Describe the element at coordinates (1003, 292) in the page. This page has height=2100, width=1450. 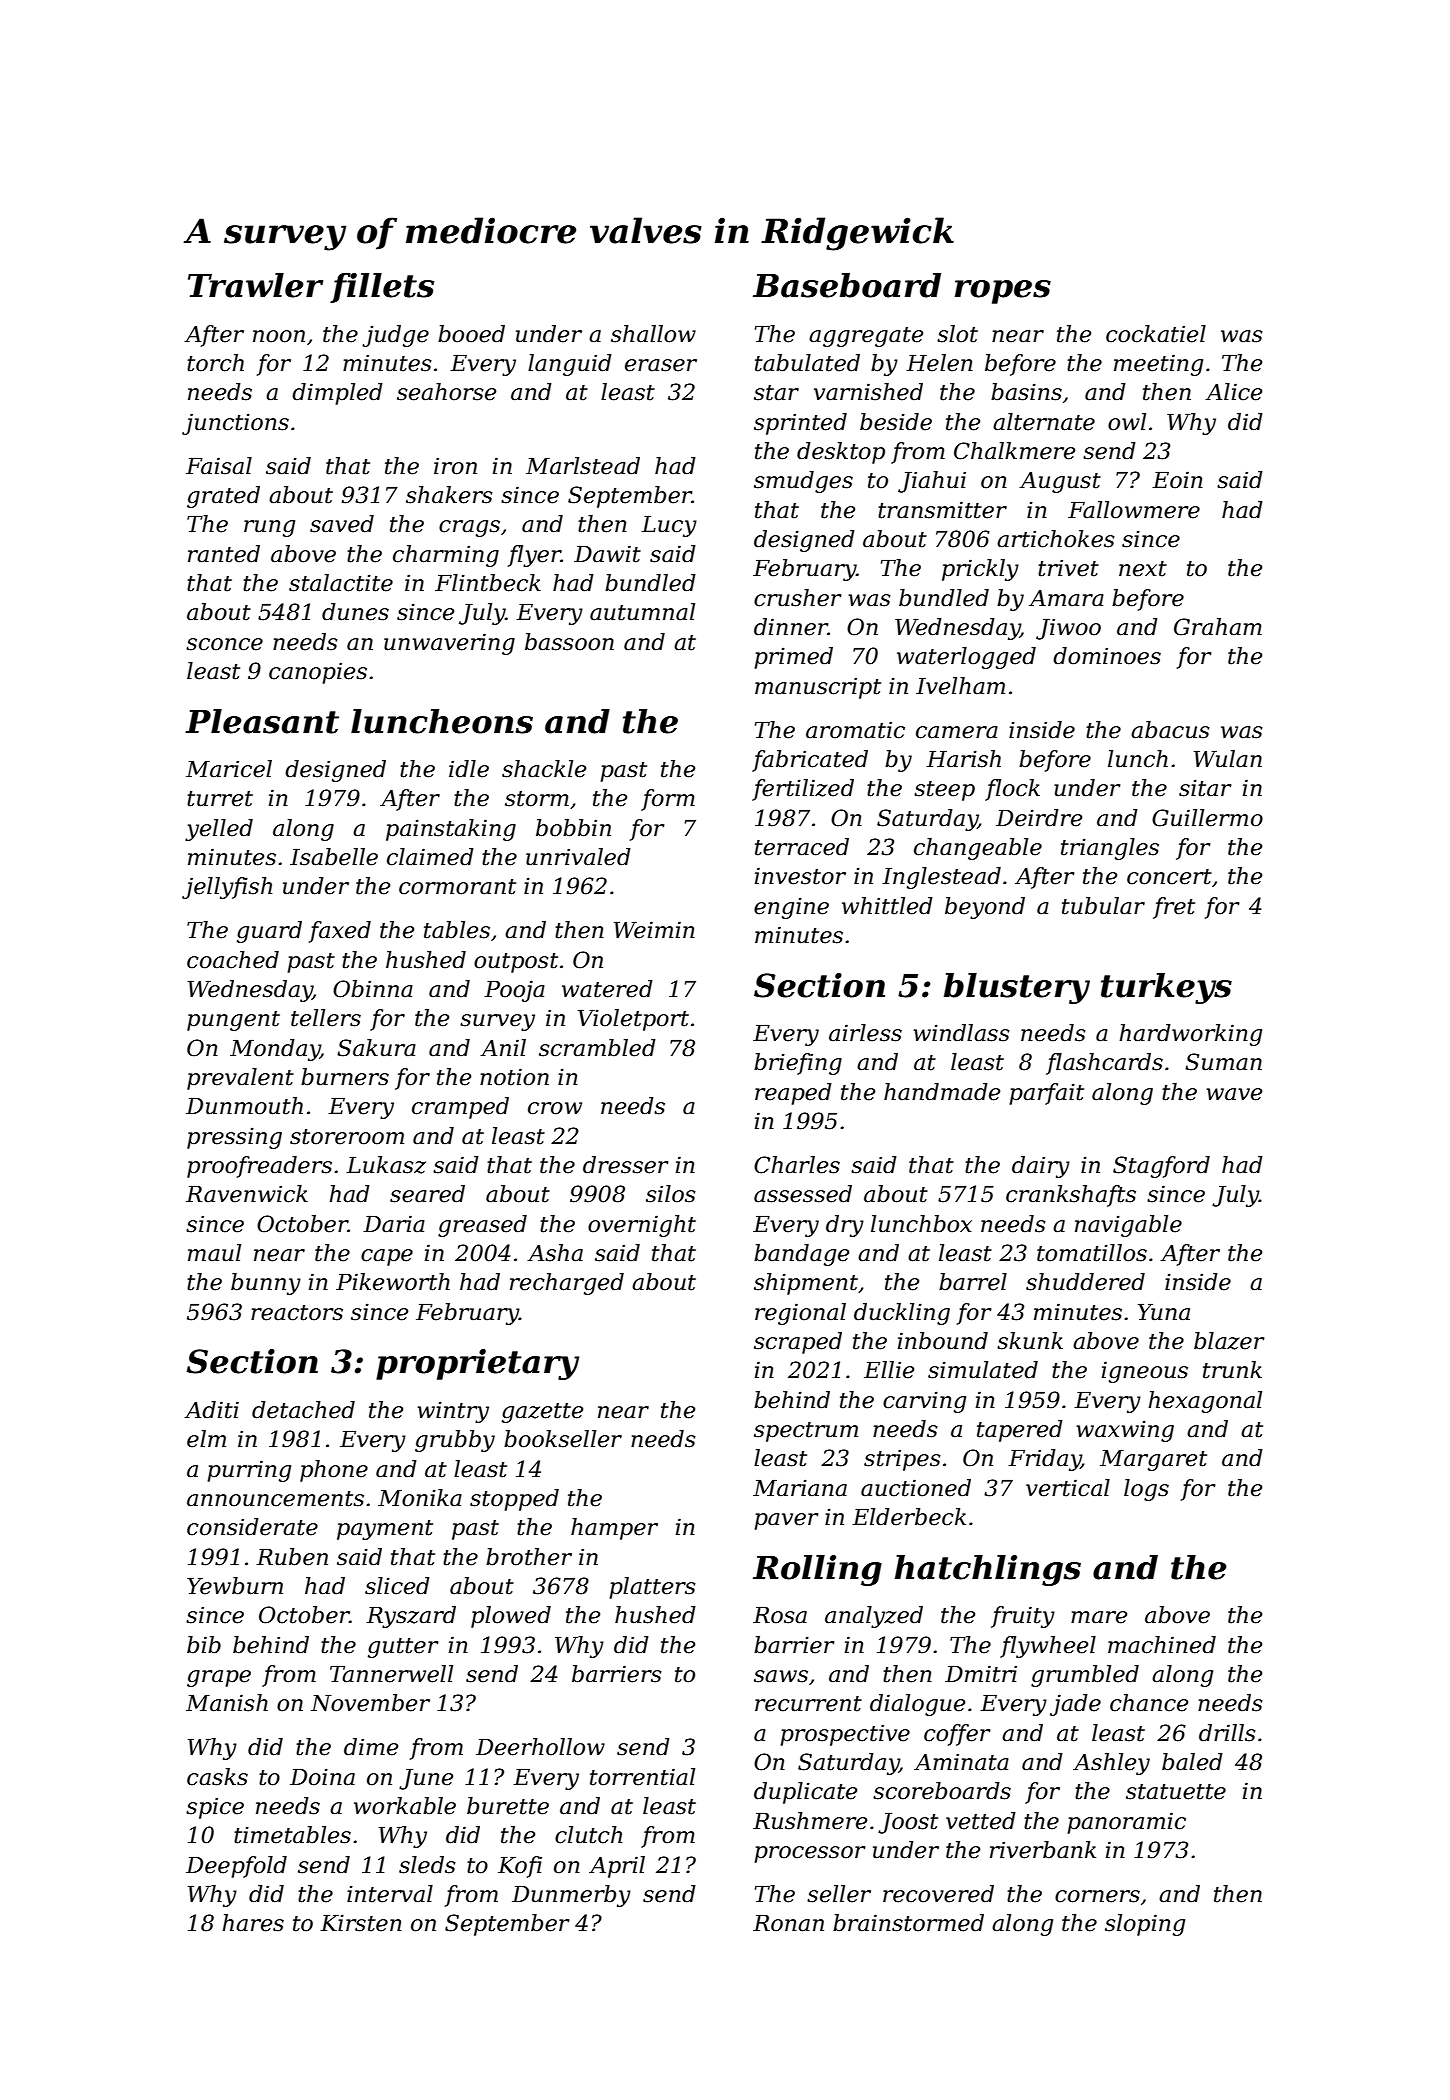
I see `ropes` at that location.
